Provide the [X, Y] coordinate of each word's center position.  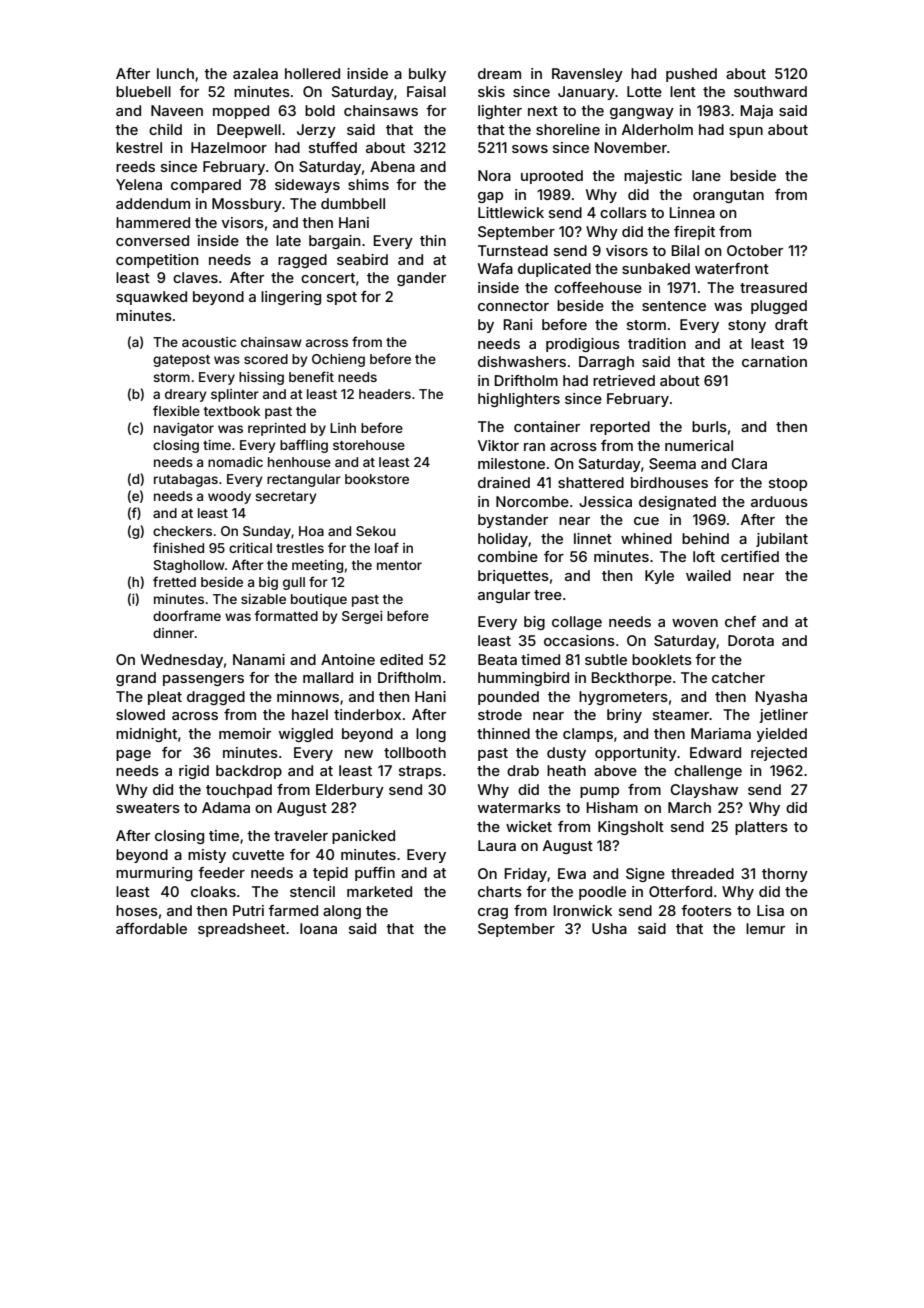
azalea [255, 73]
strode [500, 714]
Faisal [426, 91]
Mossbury [247, 205]
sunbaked [656, 268]
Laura [497, 845]
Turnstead [513, 250]
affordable [151, 928]
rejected [779, 754]
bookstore [377, 479]
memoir [245, 733]
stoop [788, 484]
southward [770, 91]
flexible [176, 410]
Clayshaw [704, 791]
